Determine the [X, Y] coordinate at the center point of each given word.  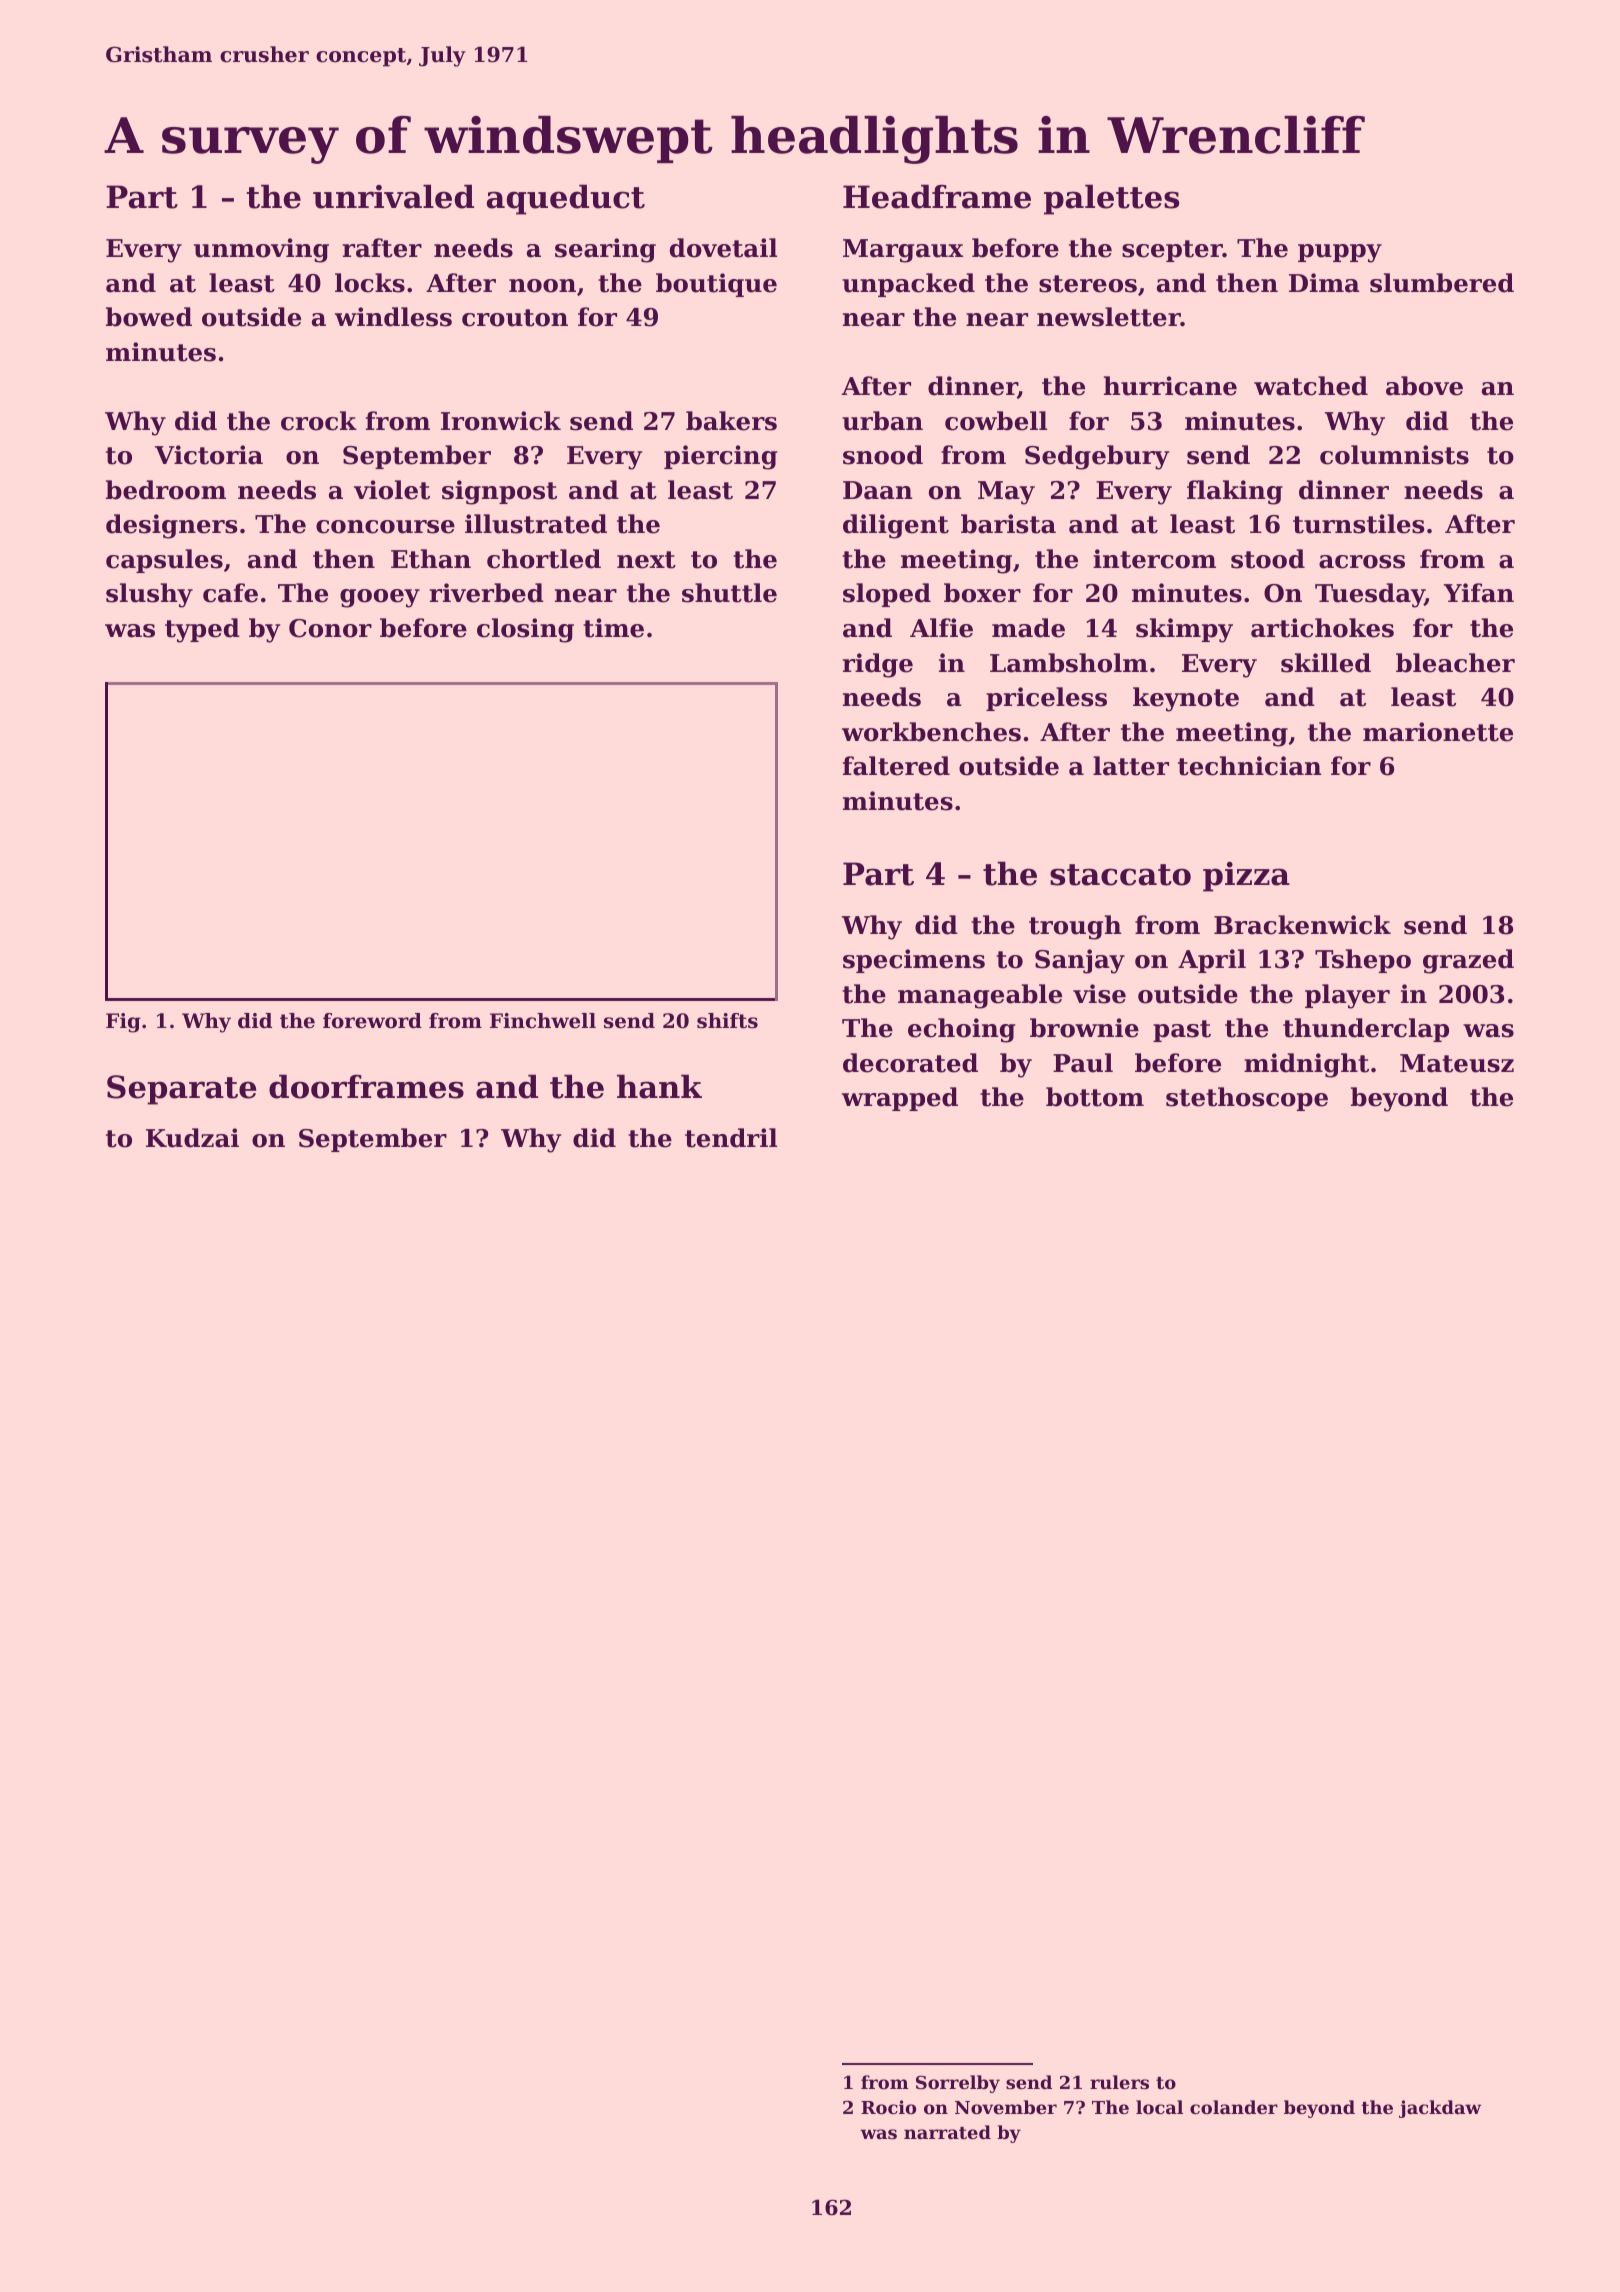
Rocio [888, 2107]
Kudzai [192, 1138]
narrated [947, 2132]
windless [393, 317]
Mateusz [1457, 1063]
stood [1268, 559]
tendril [731, 1138]
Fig [123, 1023]
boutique [716, 285]
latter [1131, 766]
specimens [914, 961]
